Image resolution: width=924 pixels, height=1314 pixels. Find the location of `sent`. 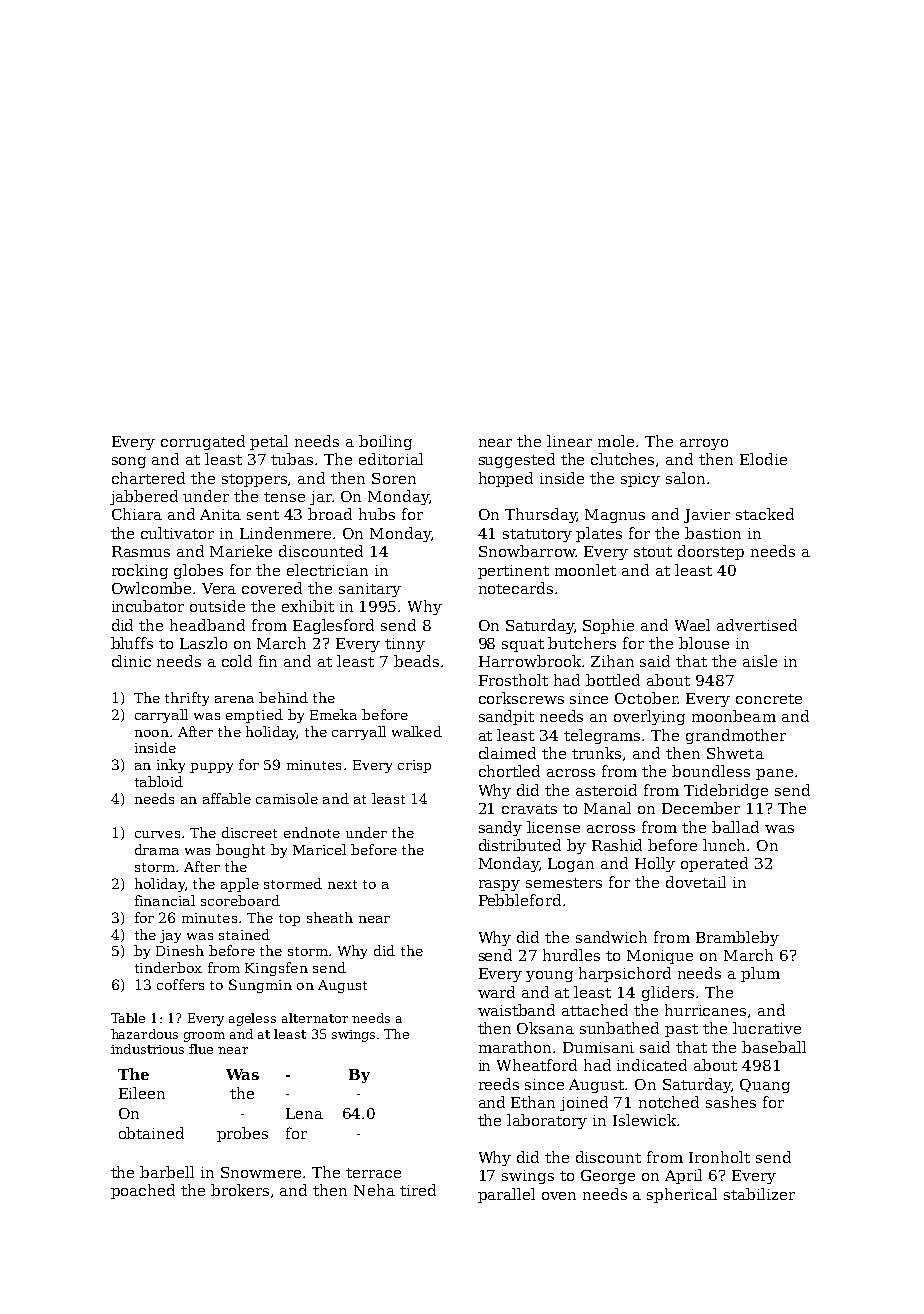

sent is located at coordinates (263, 515).
